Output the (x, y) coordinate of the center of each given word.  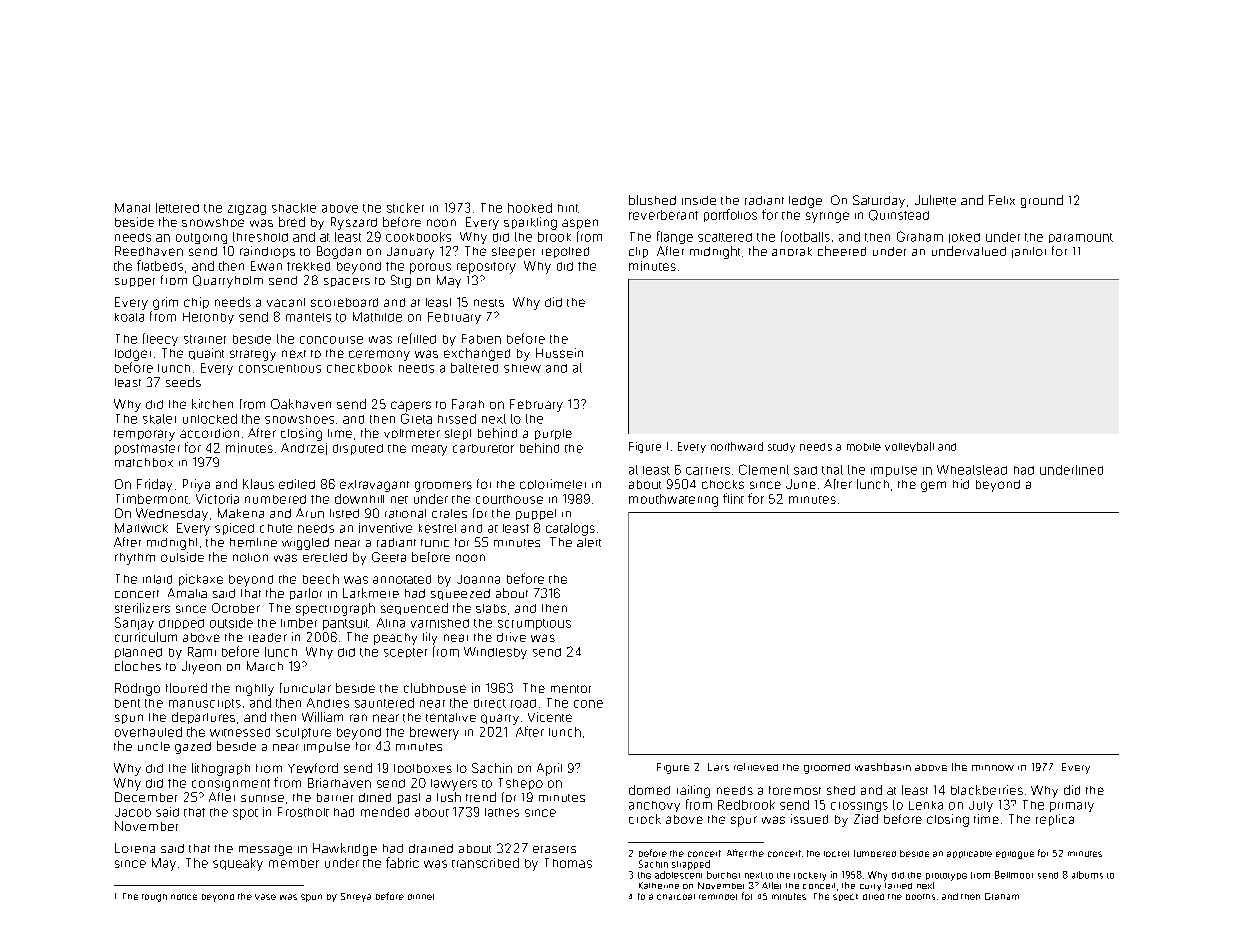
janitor (1029, 252)
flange (675, 237)
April (549, 769)
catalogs (570, 529)
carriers (708, 471)
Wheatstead (972, 470)
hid (961, 484)
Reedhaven (149, 251)
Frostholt (303, 812)
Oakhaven (301, 404)
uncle (154, 746)
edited (297, 484)
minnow (993, 768)
